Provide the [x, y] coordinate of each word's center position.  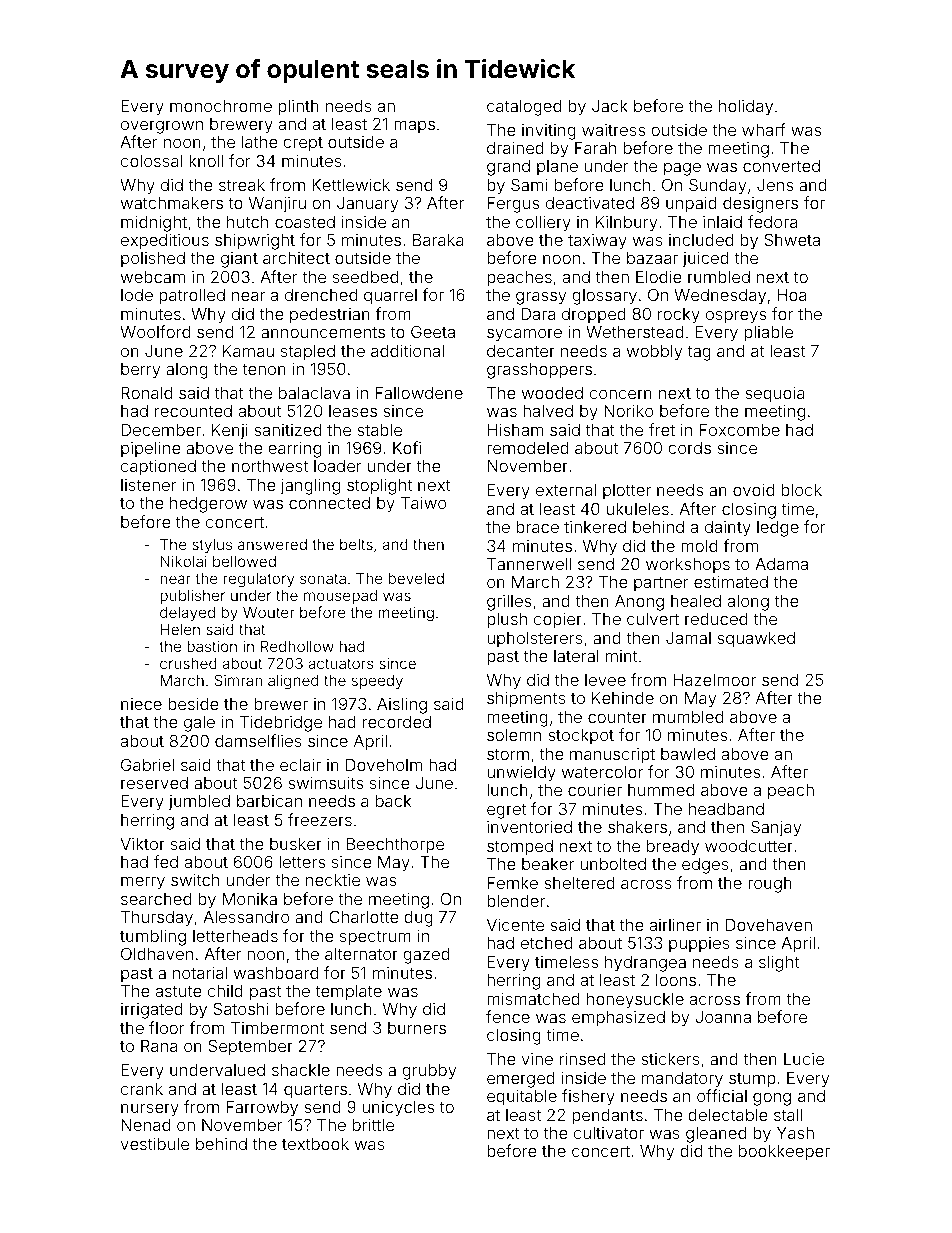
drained [515, 147]
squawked [756, 640]
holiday [746, 107]
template [348, 993]
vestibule [155, 1143]
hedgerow [208, 505]
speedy [377, 682]
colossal [151, 161]
